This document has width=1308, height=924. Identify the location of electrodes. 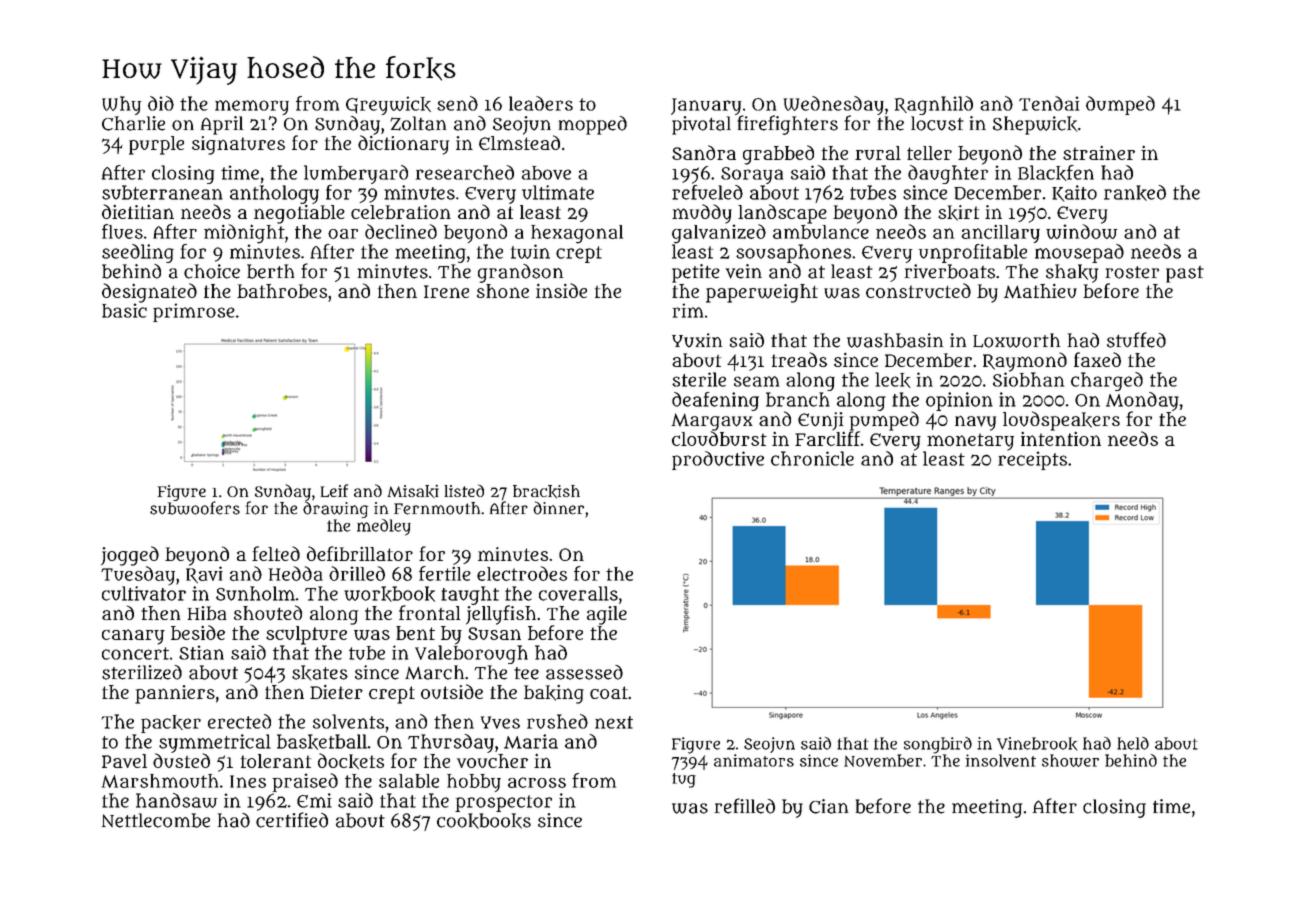
(522, 573).
